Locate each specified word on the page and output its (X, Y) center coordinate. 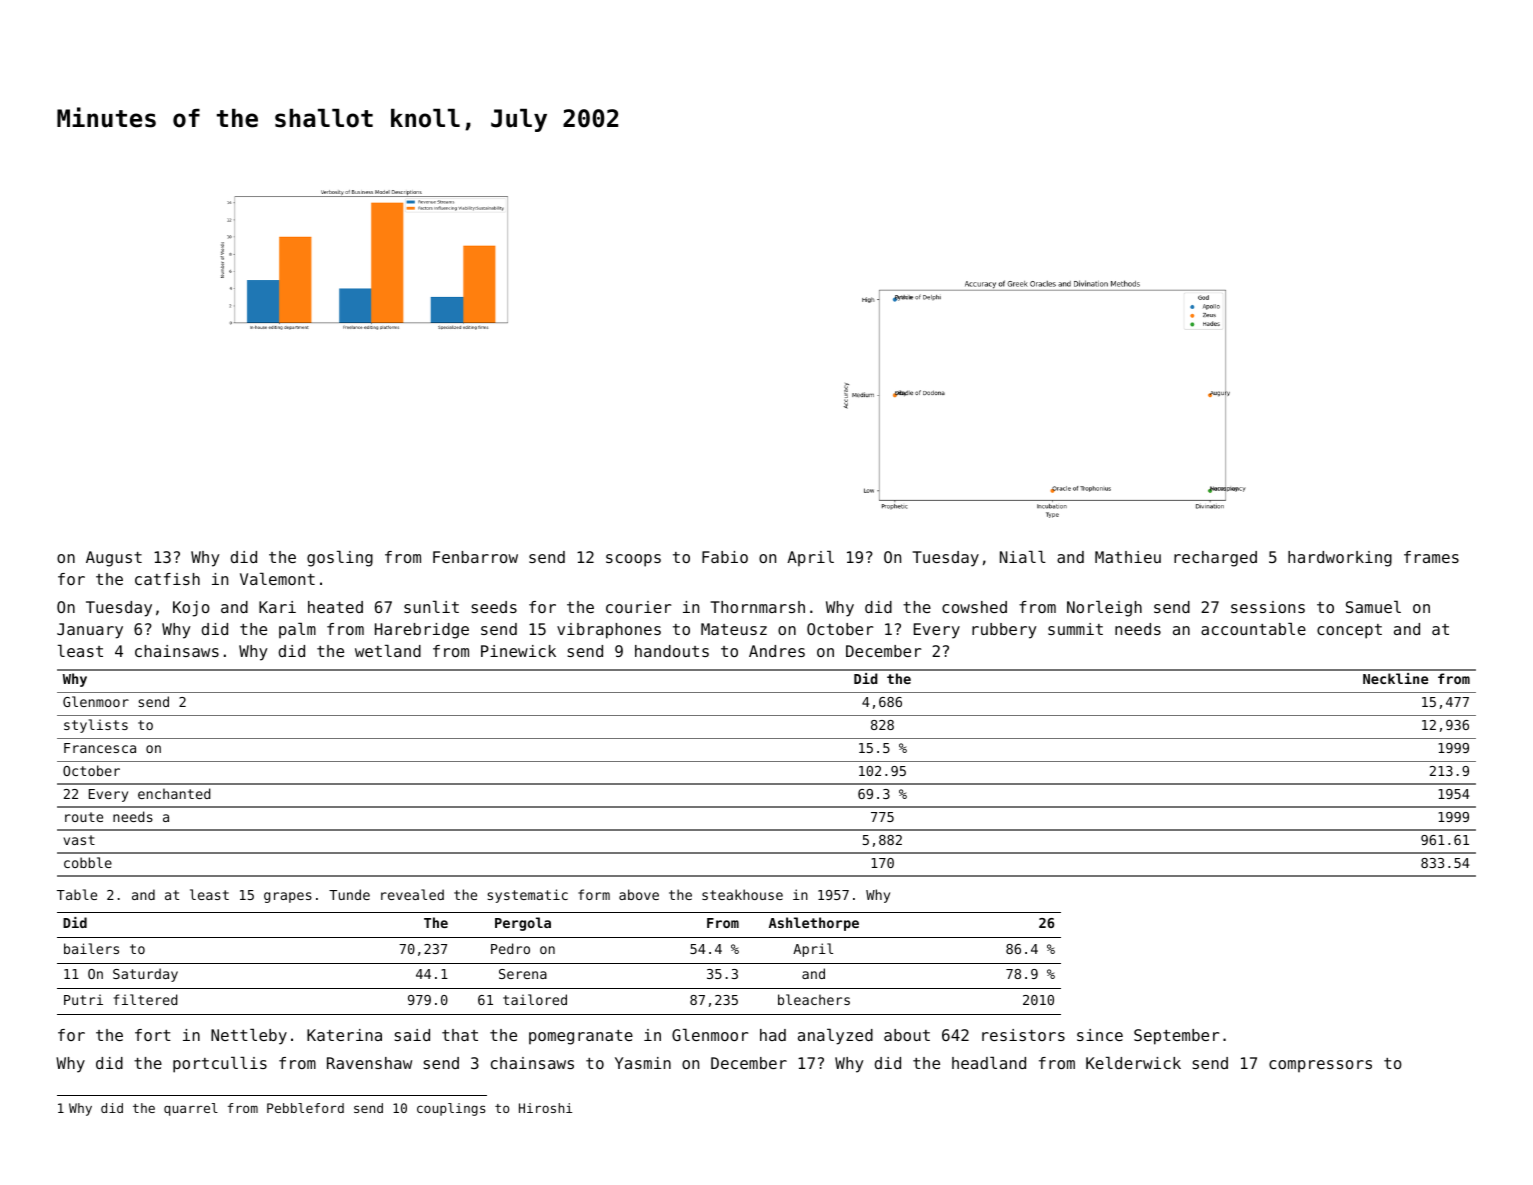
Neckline (1395, 678)
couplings (451, 1109)
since (1100, 1035)
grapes (288, 897)
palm (297, 631)
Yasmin (643, 1063)
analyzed (835, 1037)
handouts (672, 651)
